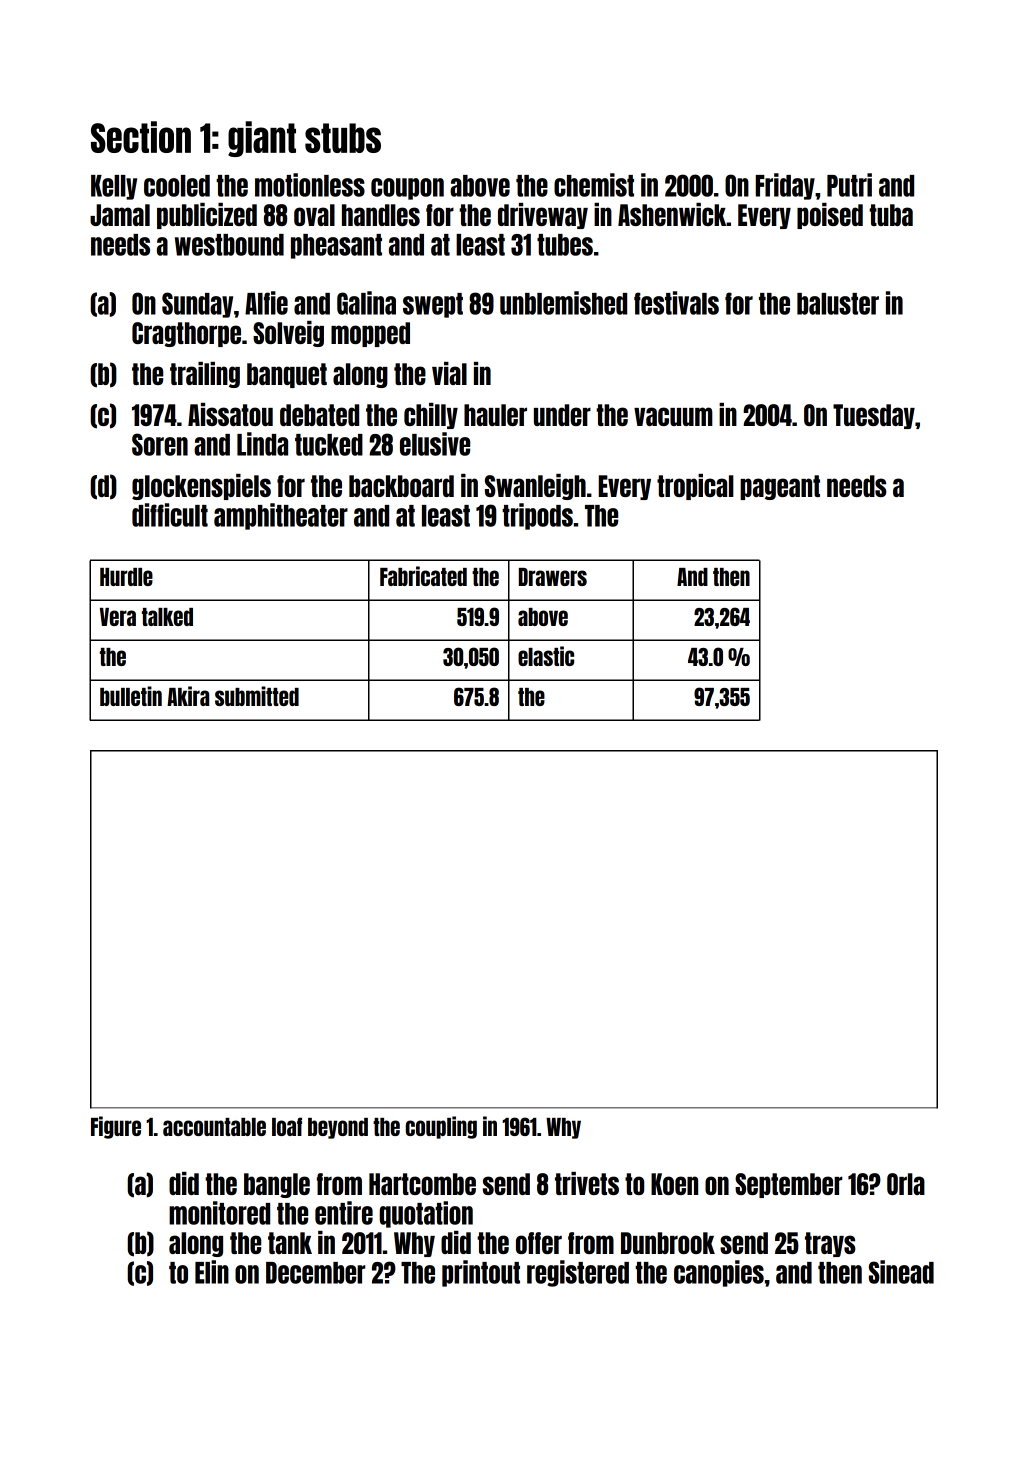  What do you see at coordinates (780, 487) in the screenshot?
I see `pageant` at bounding box center [780, 487].
